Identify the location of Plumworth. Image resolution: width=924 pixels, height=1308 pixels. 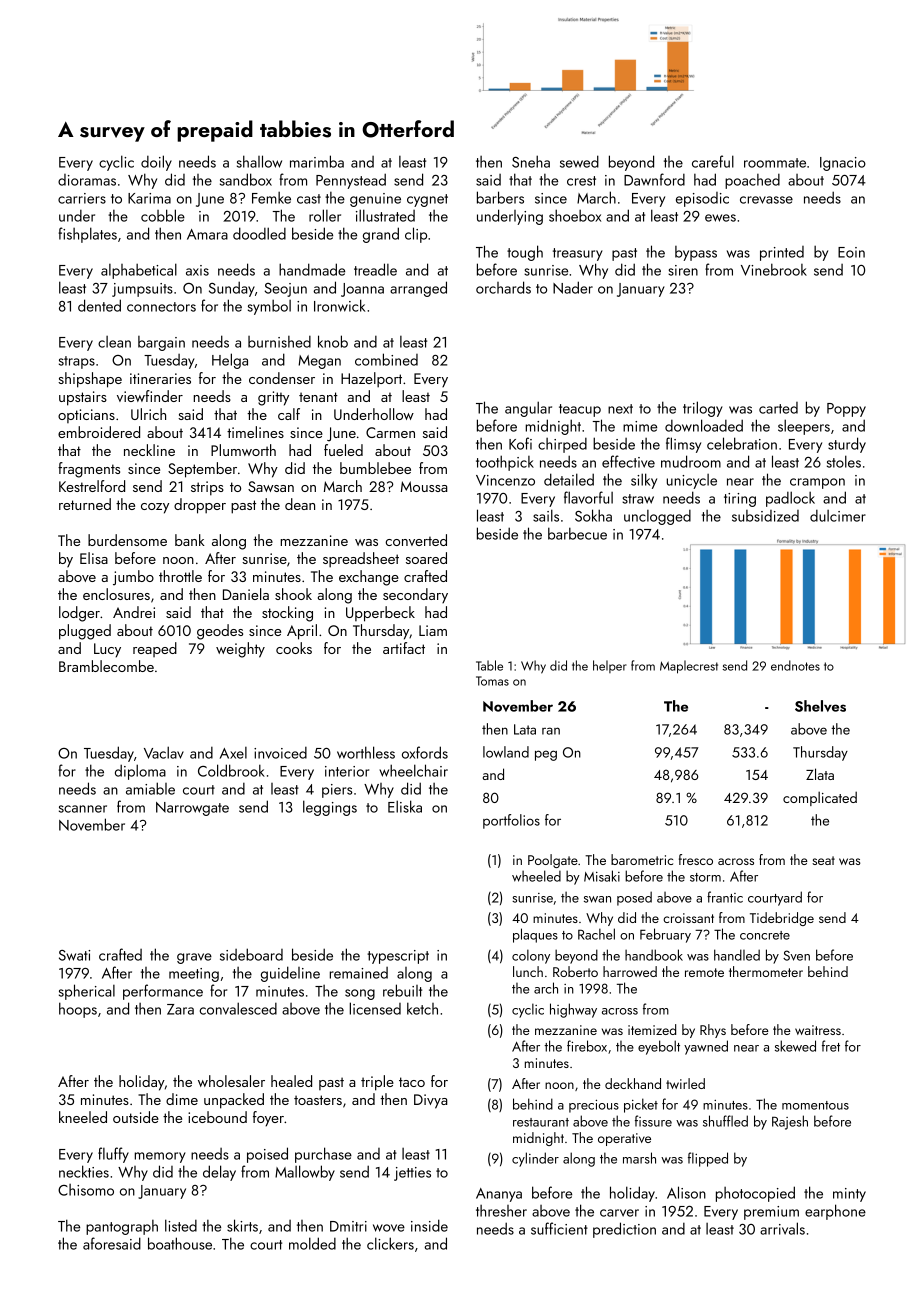
(243, 450).
